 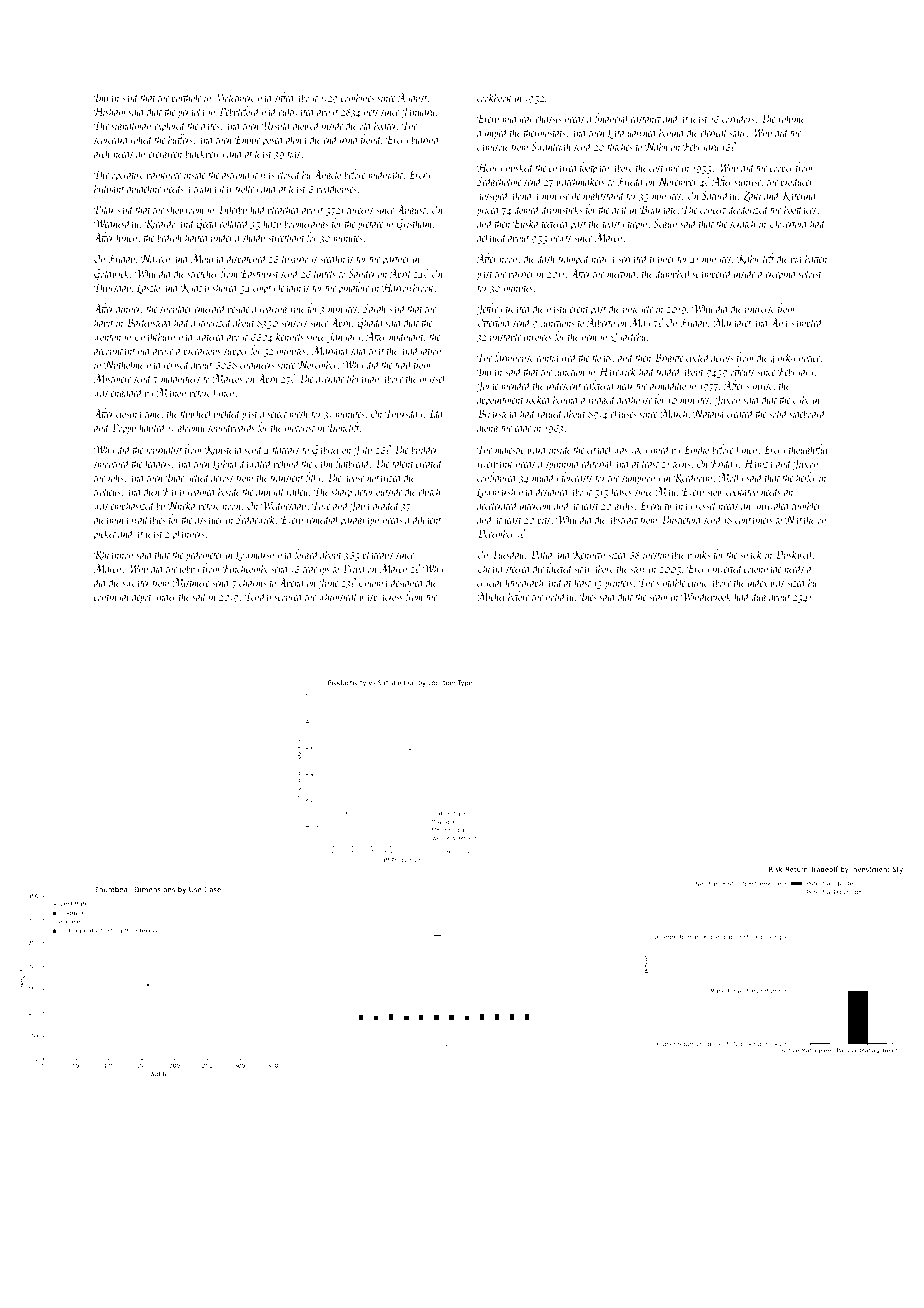 I want to click on wasp, so click(x=369, y=599).
